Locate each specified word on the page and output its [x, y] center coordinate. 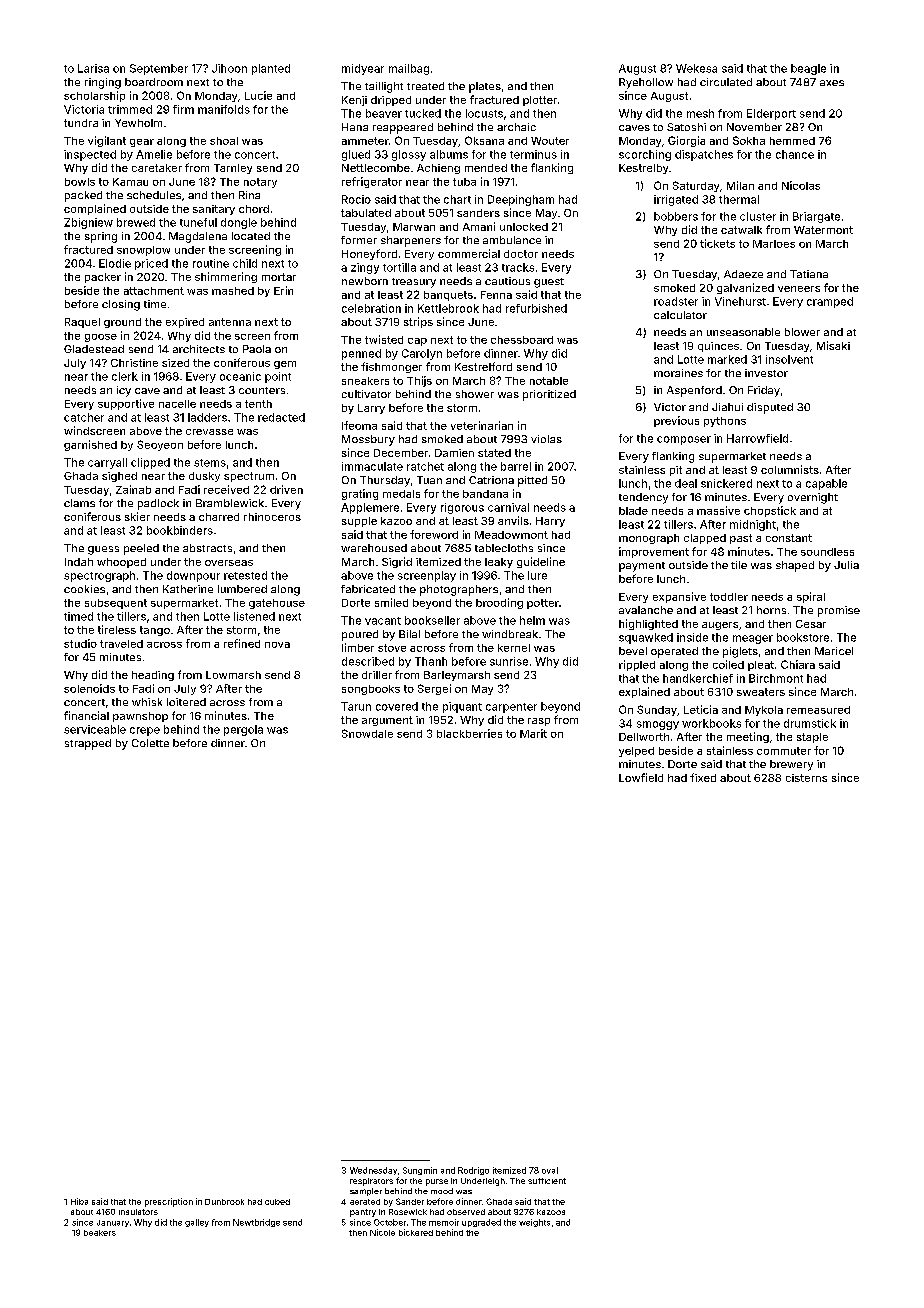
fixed [703, 777]
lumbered [242, 589]
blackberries [469, 733]
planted [271, 69]
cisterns [806, 778]
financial [86, 715]
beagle [808, 69]
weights [534, 1223]
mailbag [409, 69]
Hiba [79, 1201]
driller [377, 675]
